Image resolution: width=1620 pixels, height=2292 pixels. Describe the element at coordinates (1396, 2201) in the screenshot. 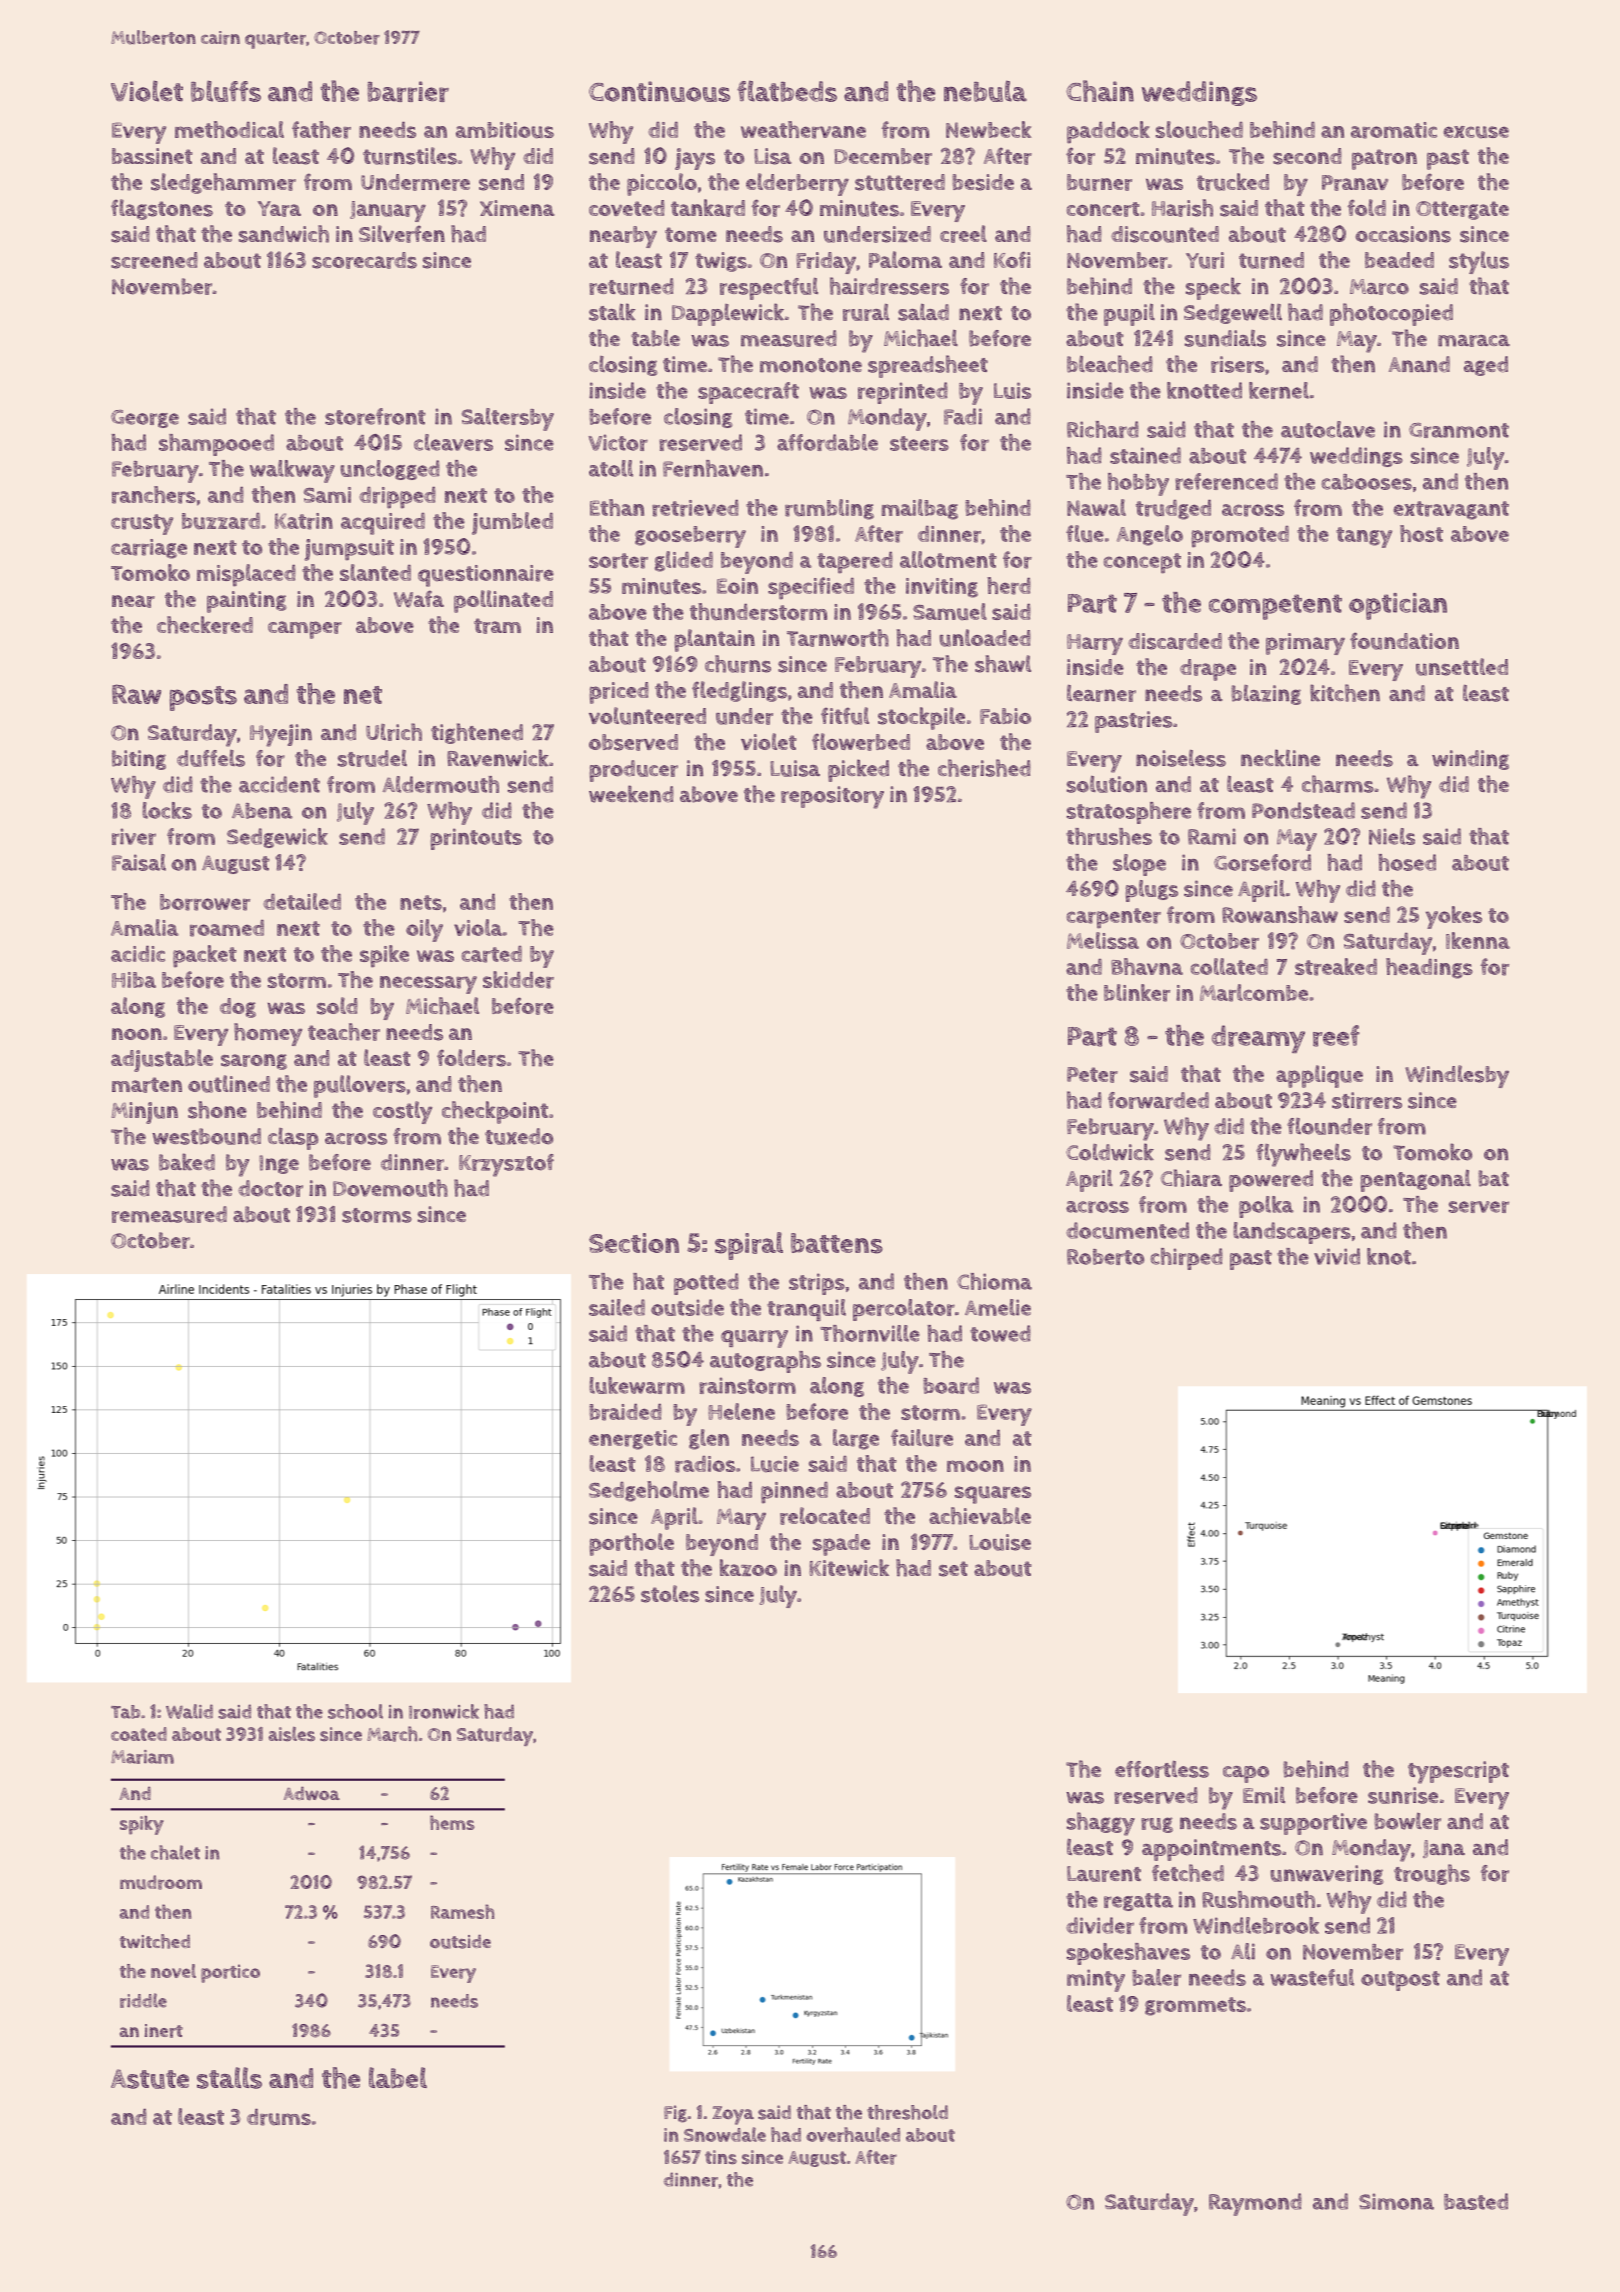

I see `Simona` at that location.
